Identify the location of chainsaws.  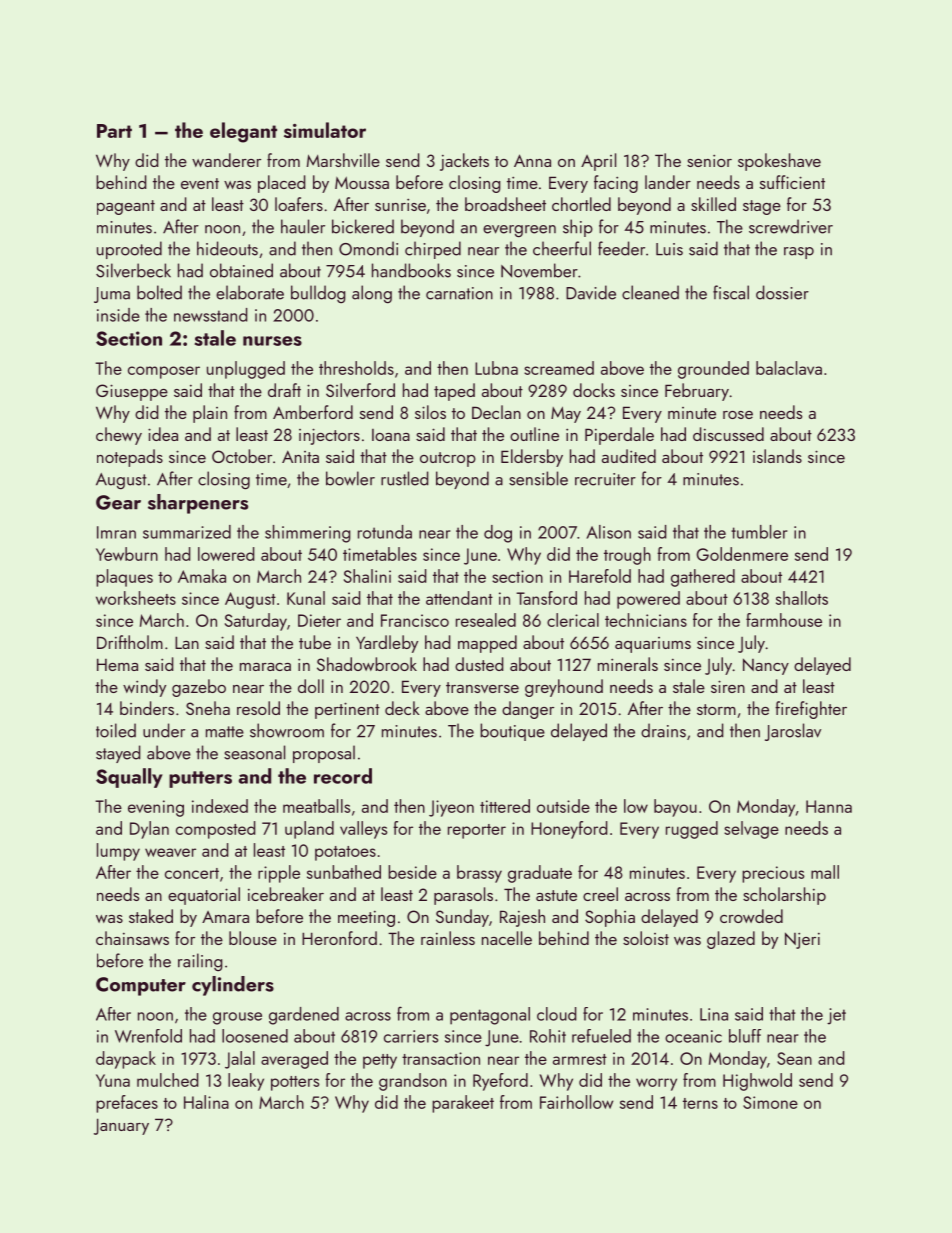
(132, 938).
